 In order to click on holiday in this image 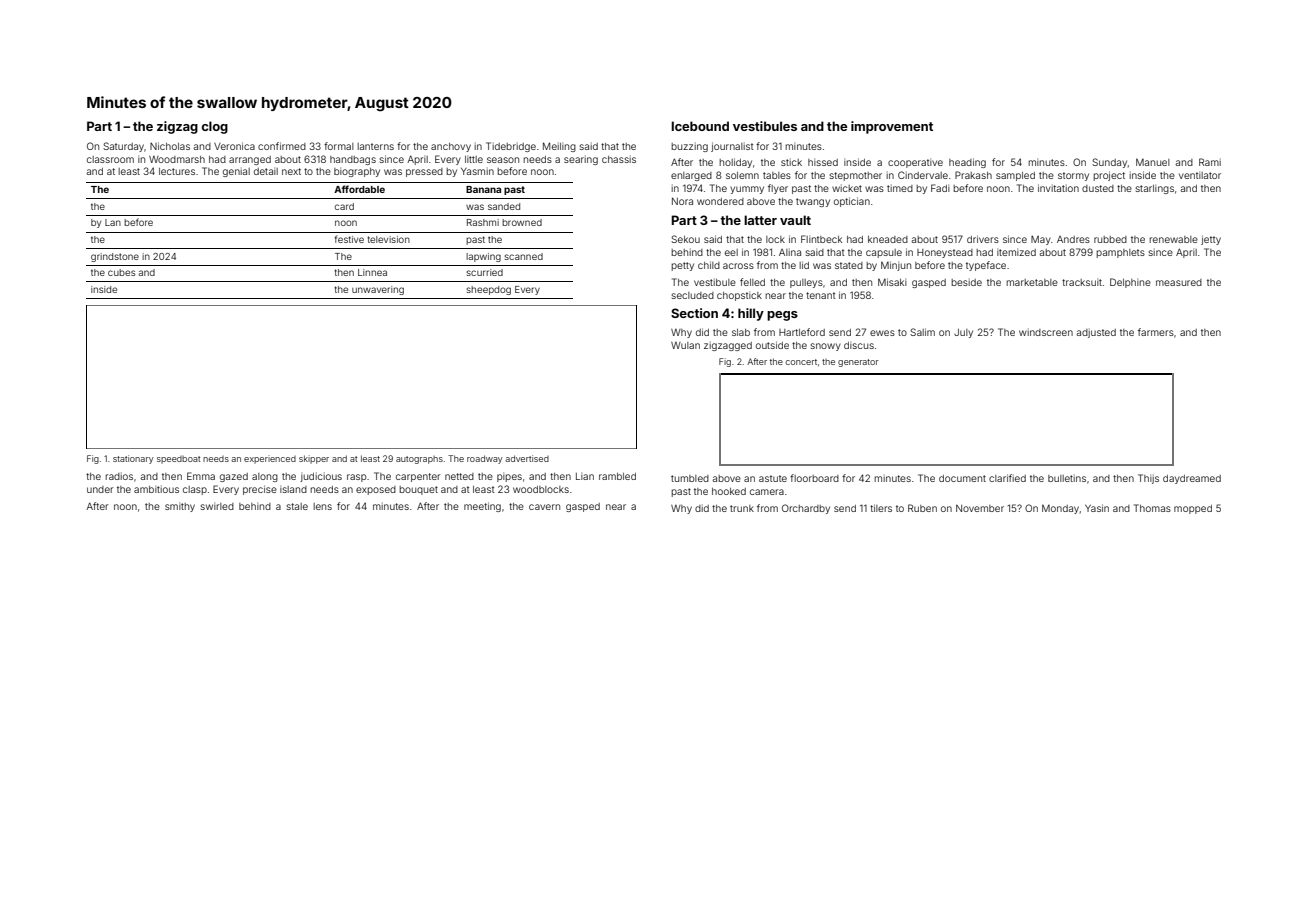, I will do `click(735, 163)`.
